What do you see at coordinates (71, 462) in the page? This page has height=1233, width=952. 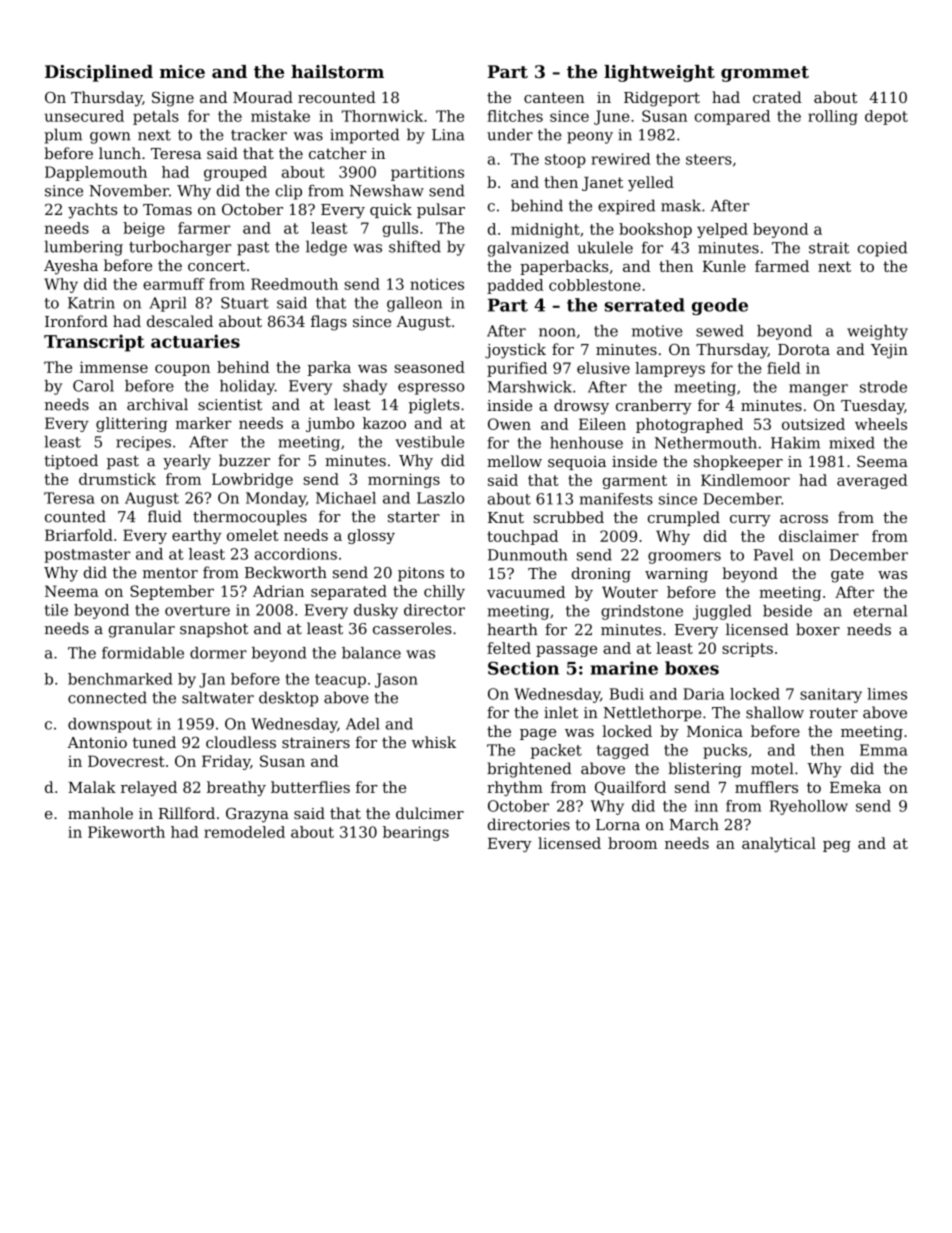 I see `tiptoed` at bounding box center [71, 462].
